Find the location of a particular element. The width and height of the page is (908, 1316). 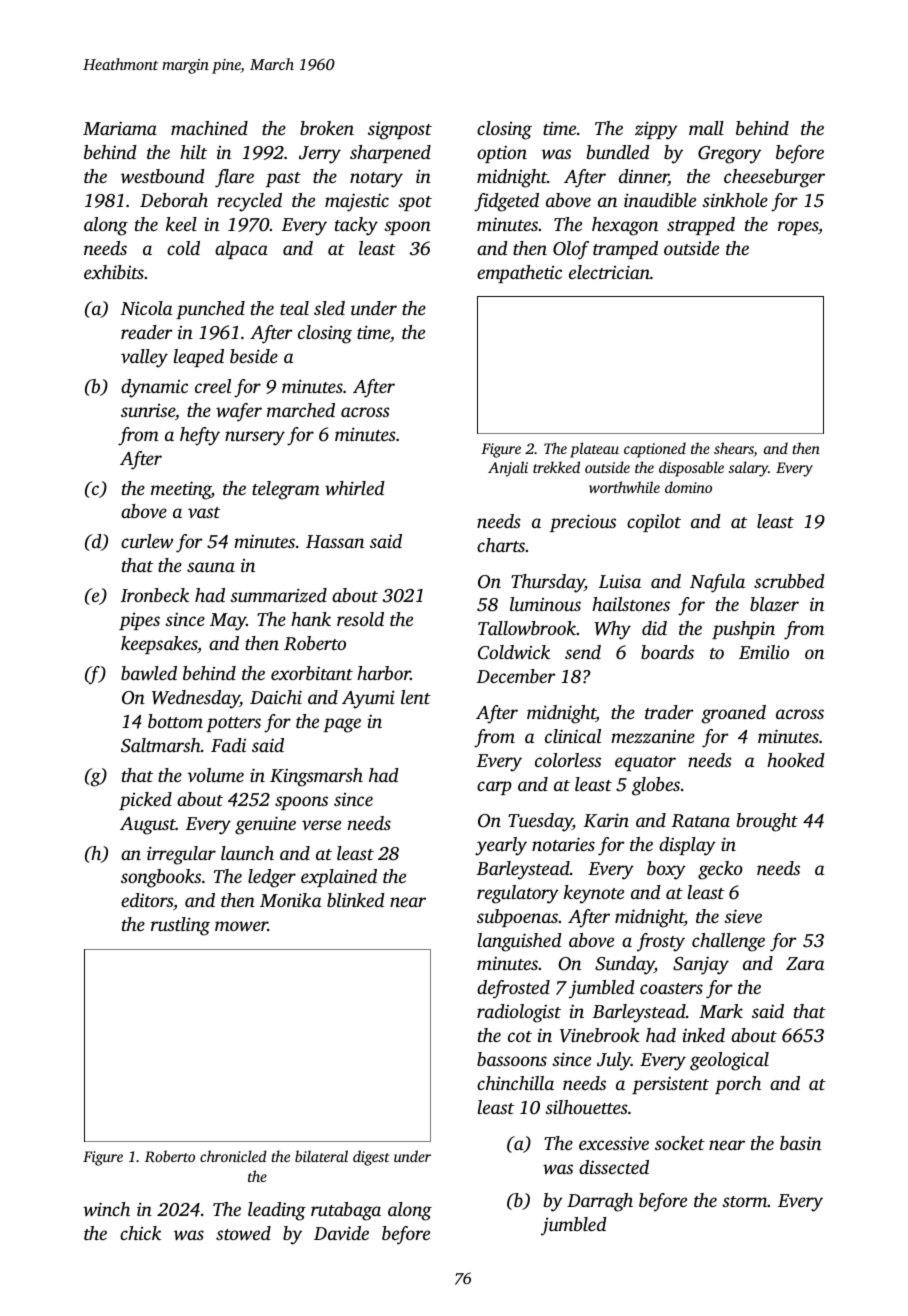

winch is located at coordinates (106, 1209).
